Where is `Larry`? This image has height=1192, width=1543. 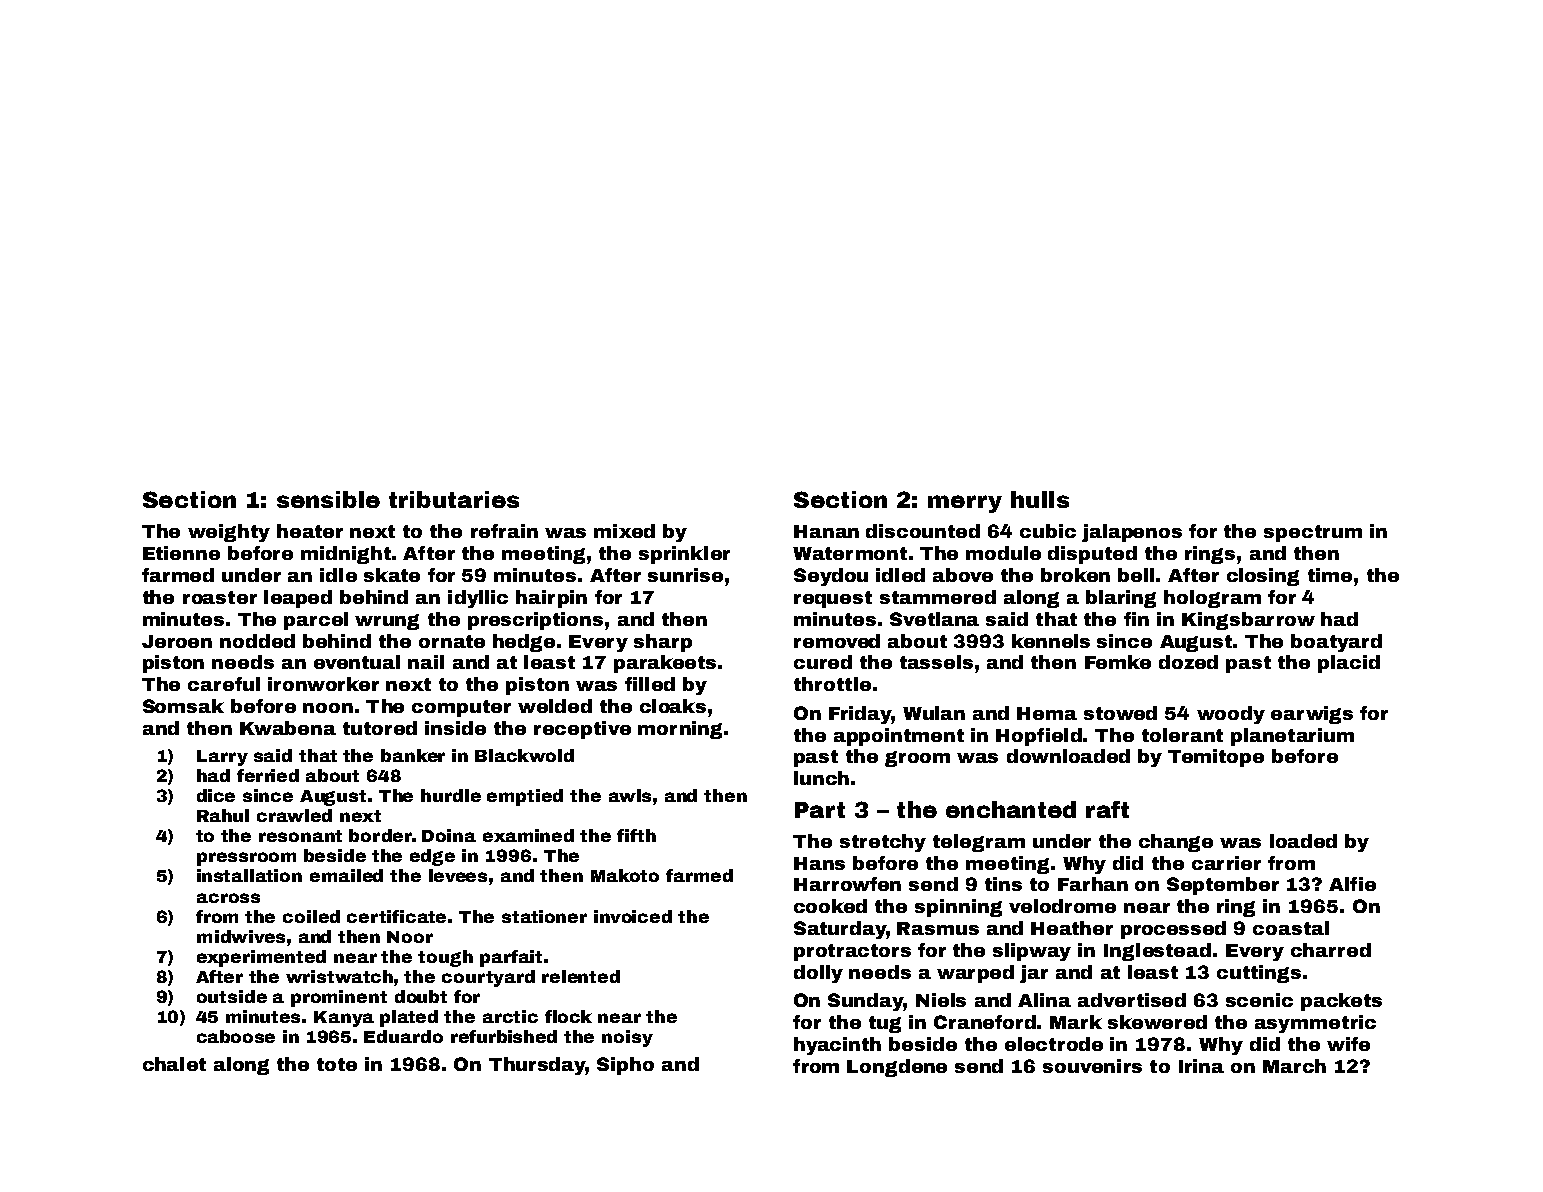 Larry is located at coordinates (222, 758).
